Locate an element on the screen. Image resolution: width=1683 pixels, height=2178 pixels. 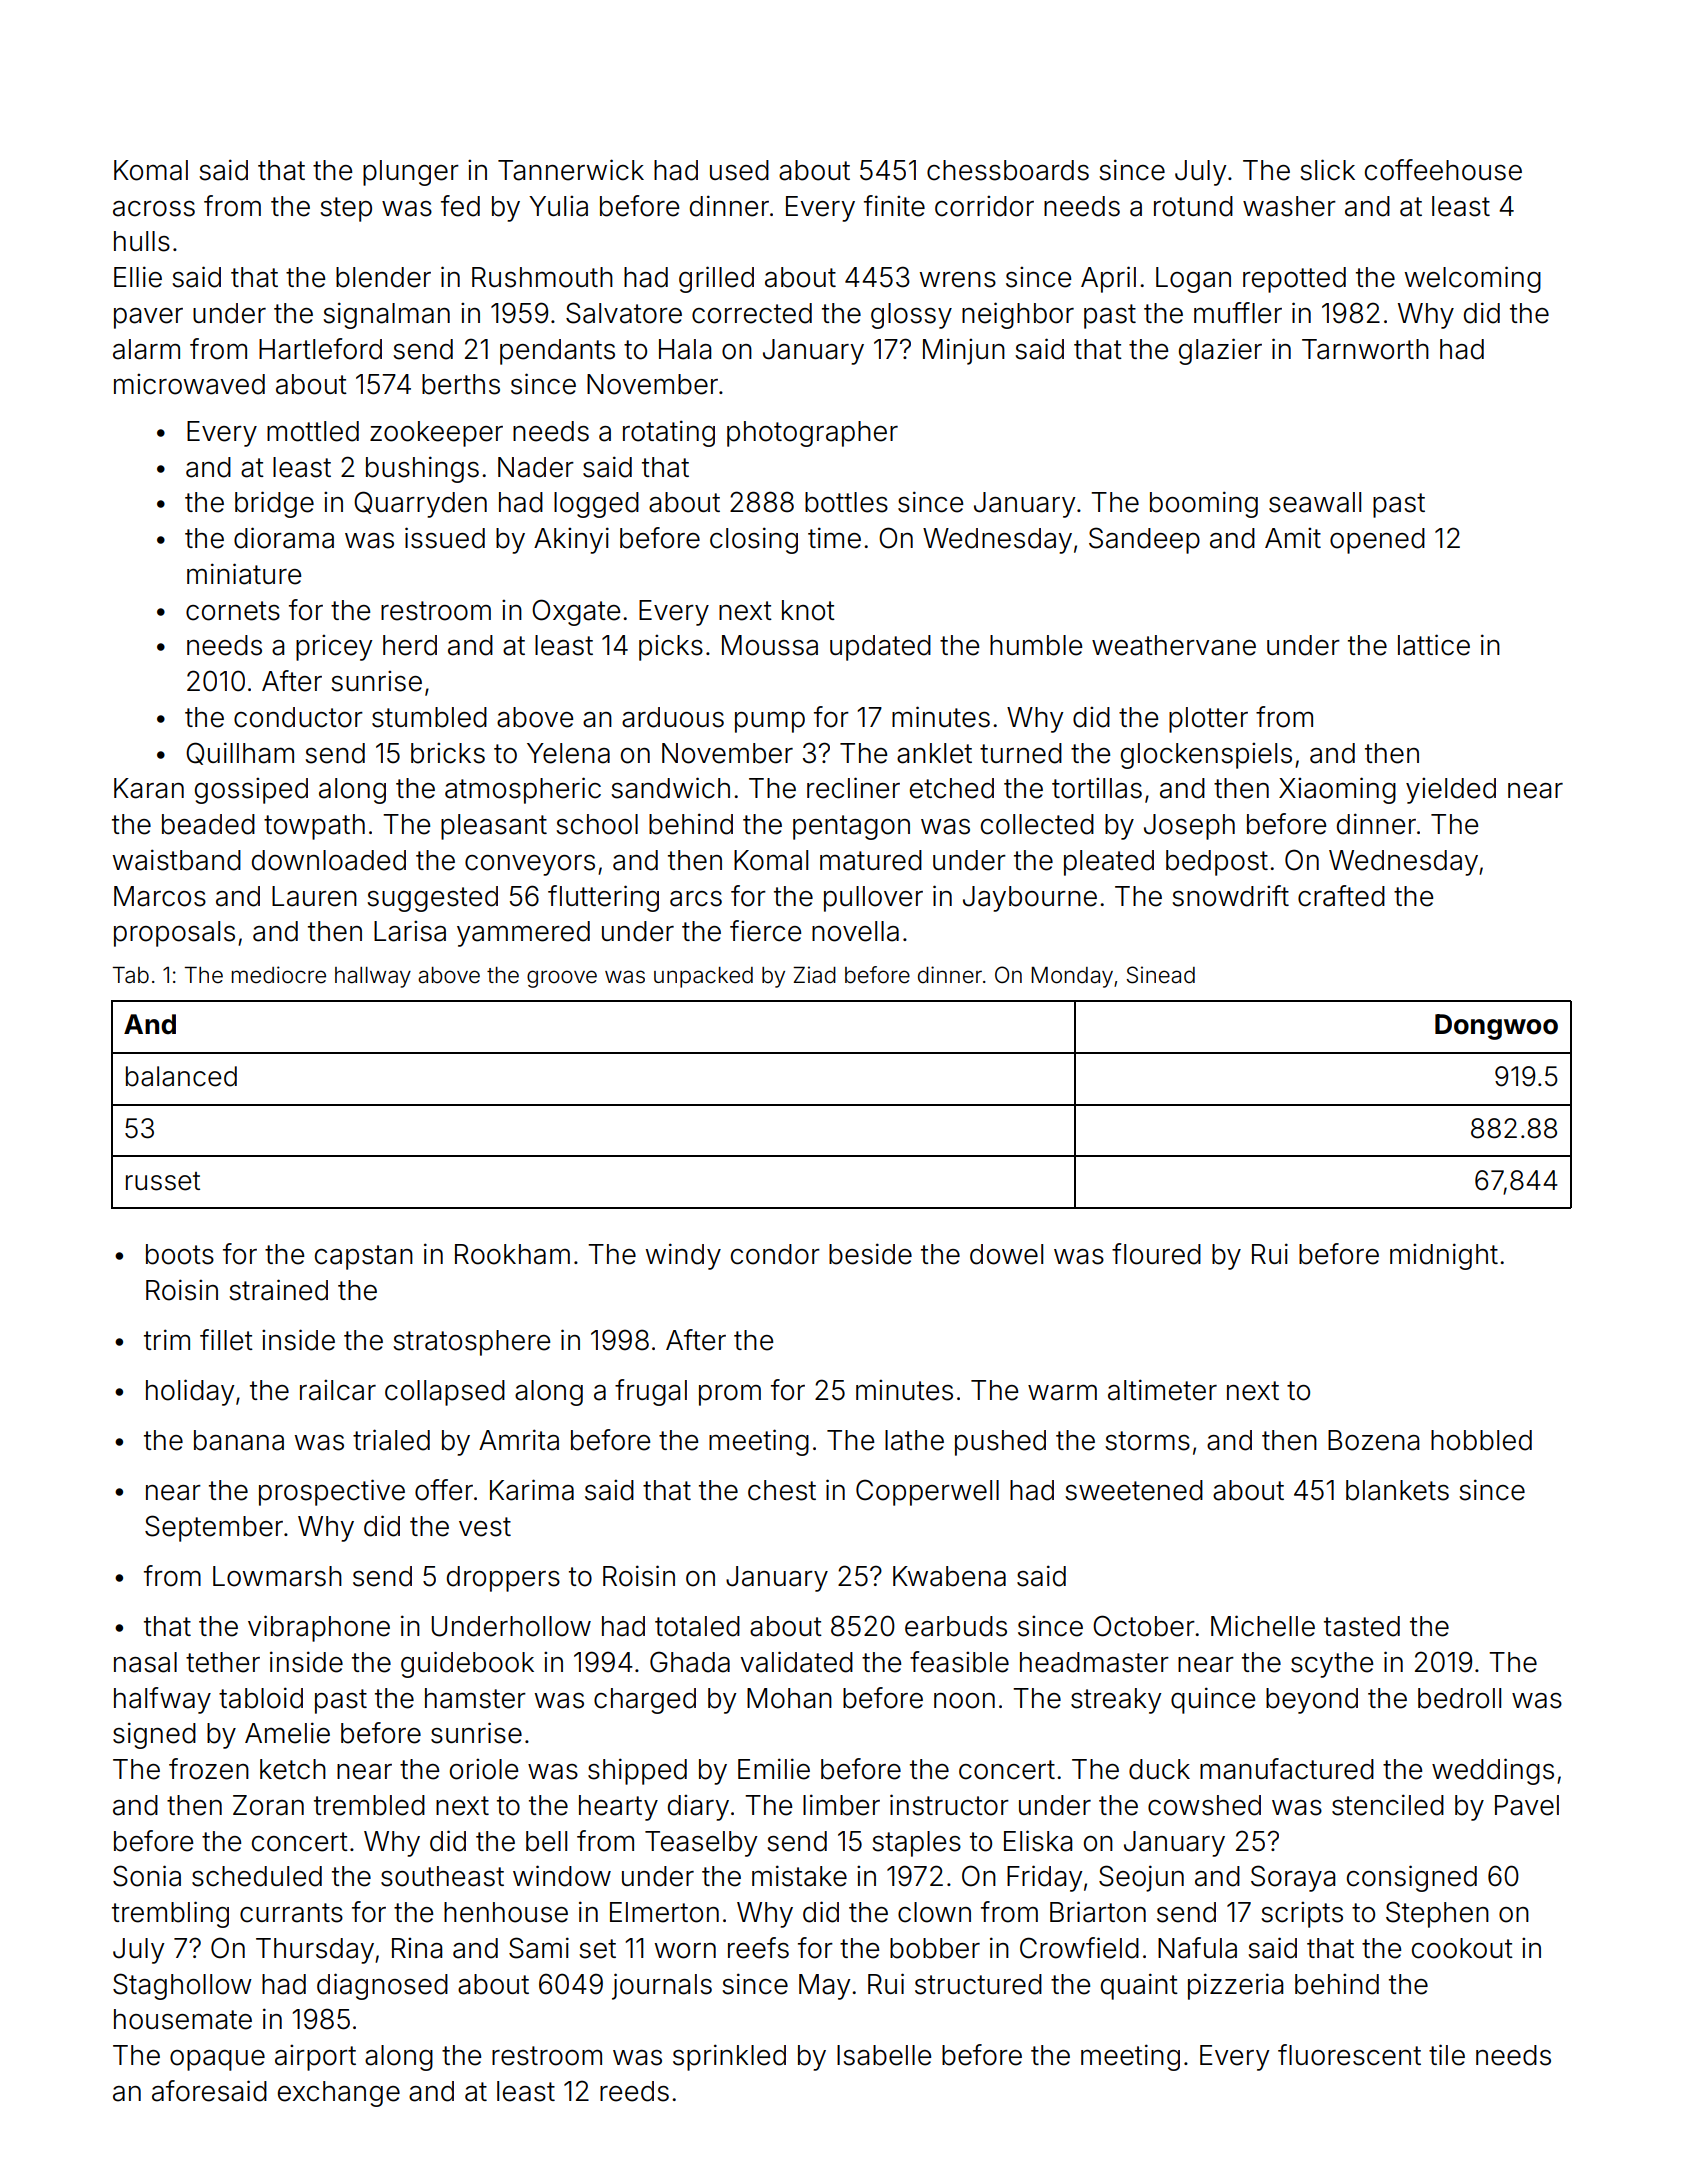
Dongwoo is located at coordinates (1496, 1027).
